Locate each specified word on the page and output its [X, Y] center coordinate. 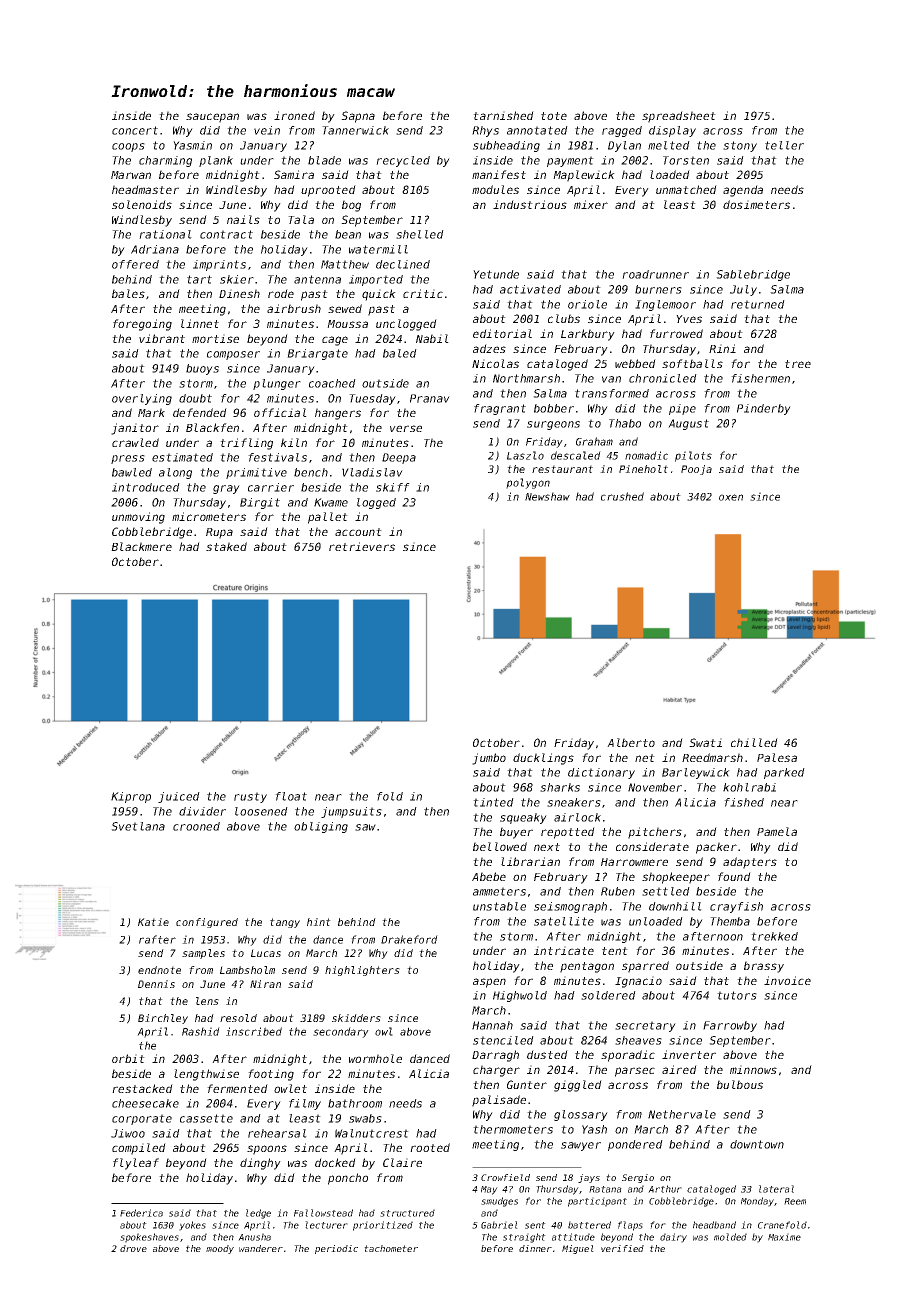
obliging [321, 827]
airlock [577, 817]
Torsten [686, 160]
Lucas [266, 953]
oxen [731, 497]
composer [233, 355]
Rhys [485, 131]
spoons [267, 1150]
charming [165, 161]
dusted [547, 1054]
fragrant [500, 409]
